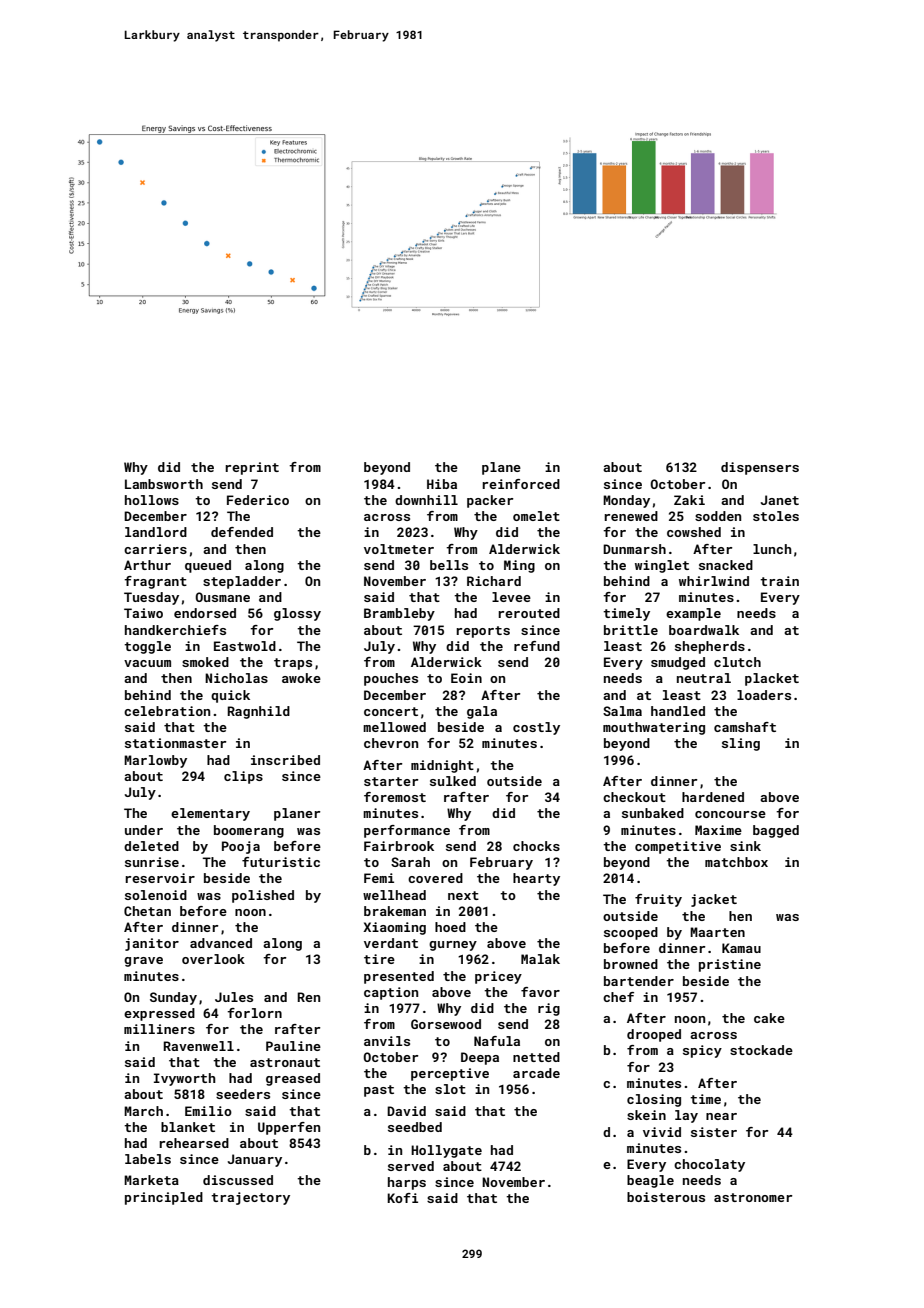 The height and width of the image is (1308, 924). I want to click on dispensers, so click(760, 468).
